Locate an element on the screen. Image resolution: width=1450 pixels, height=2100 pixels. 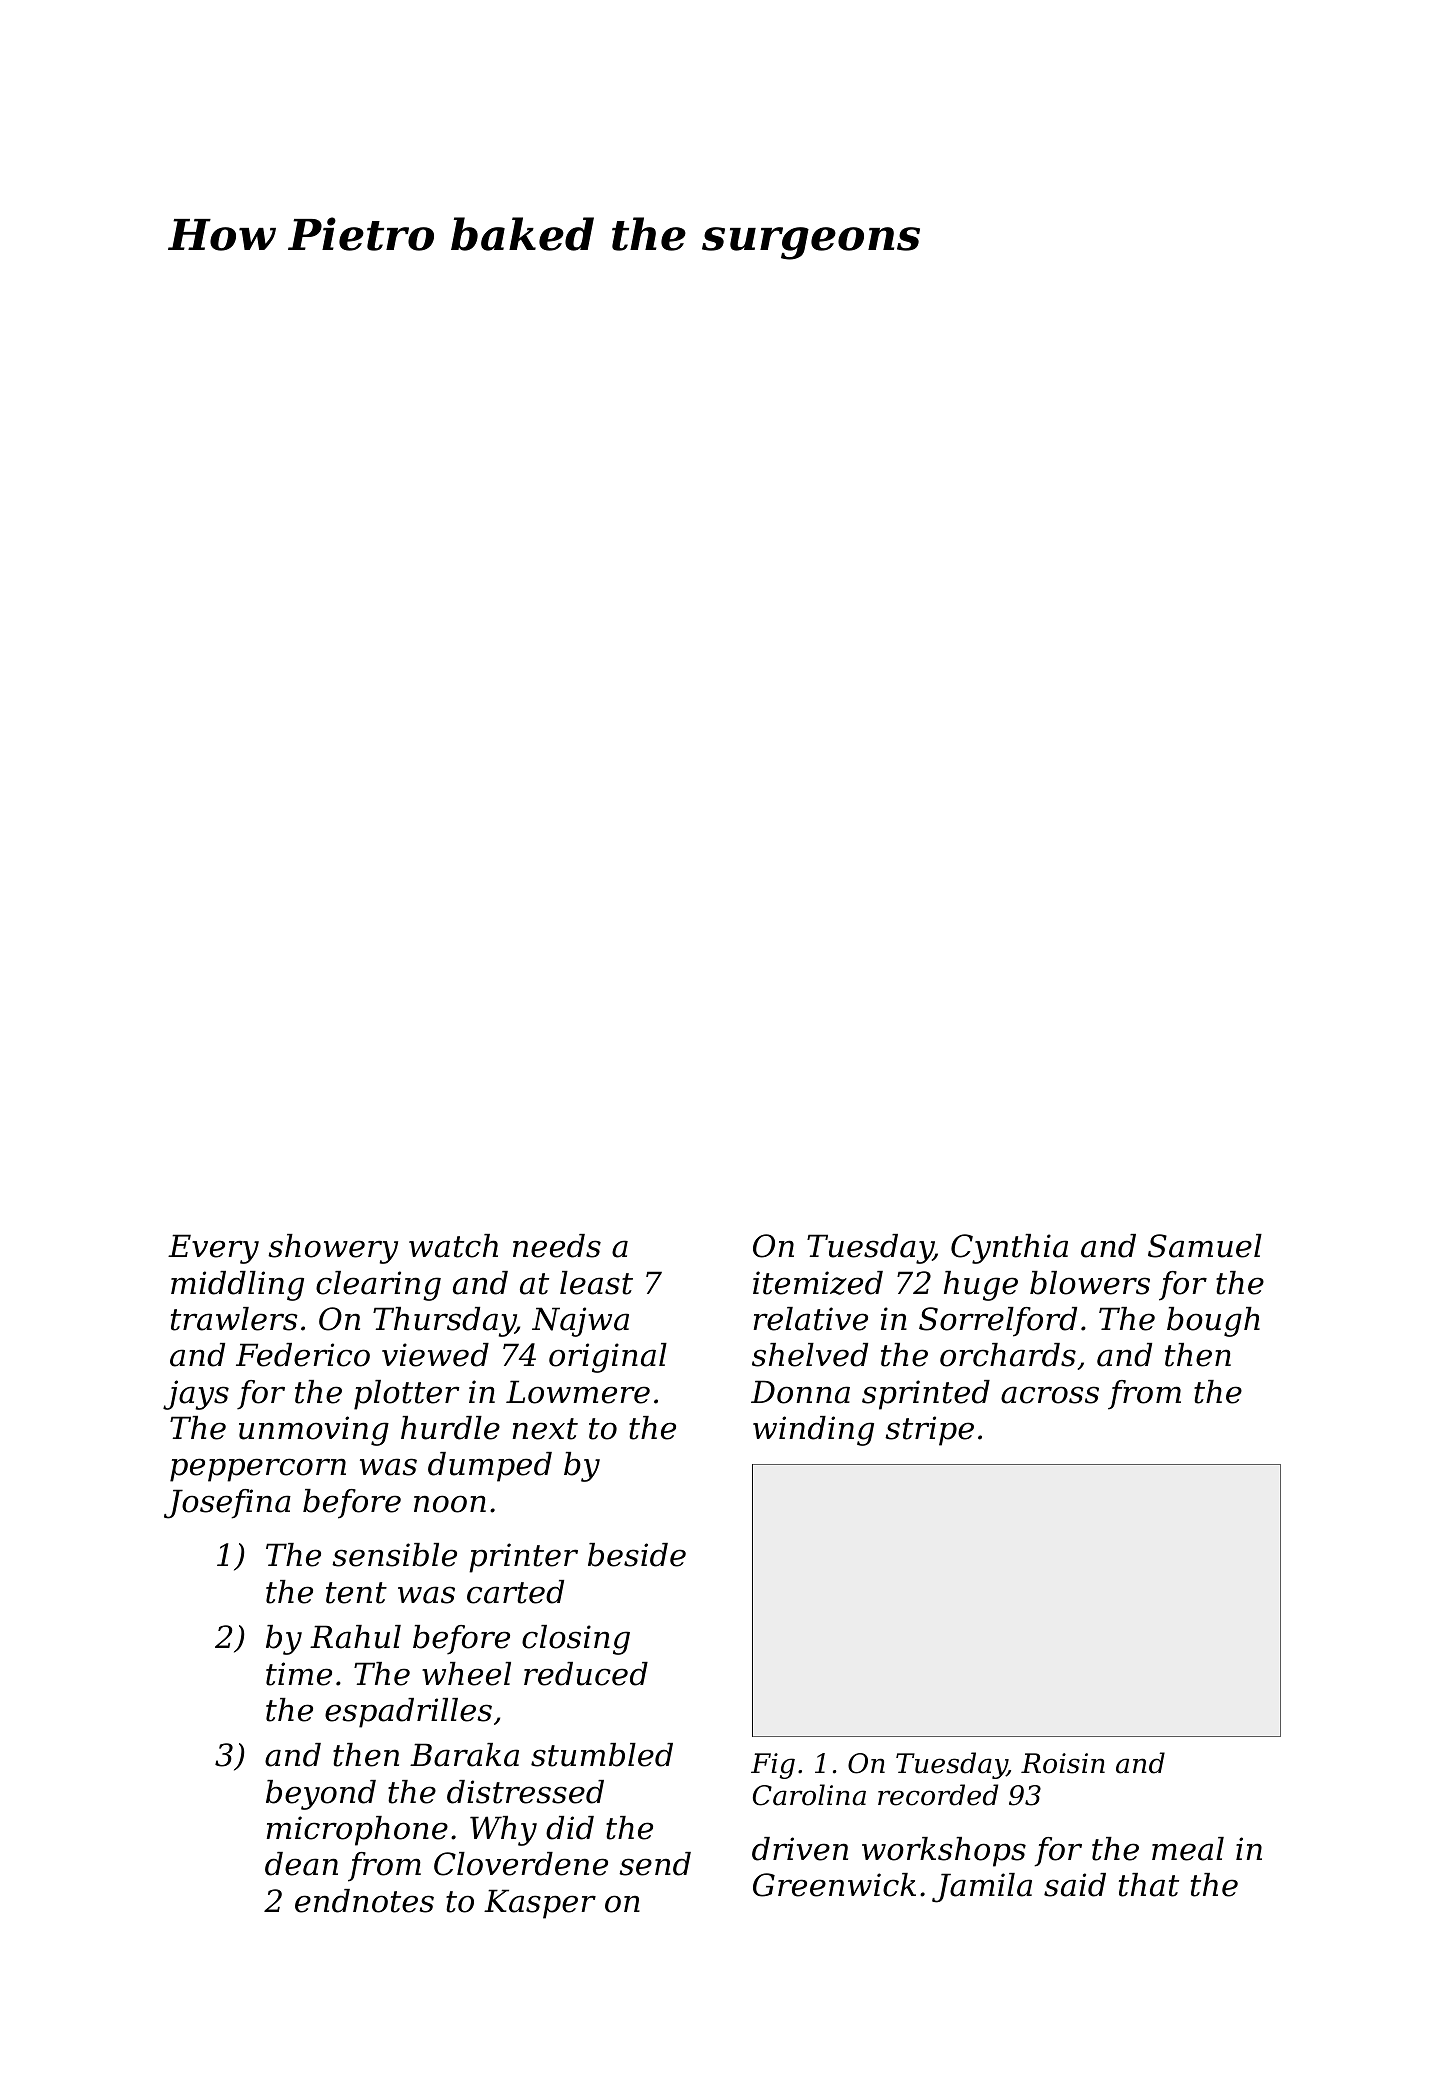
dean is located at coordinates (301, 1864).
